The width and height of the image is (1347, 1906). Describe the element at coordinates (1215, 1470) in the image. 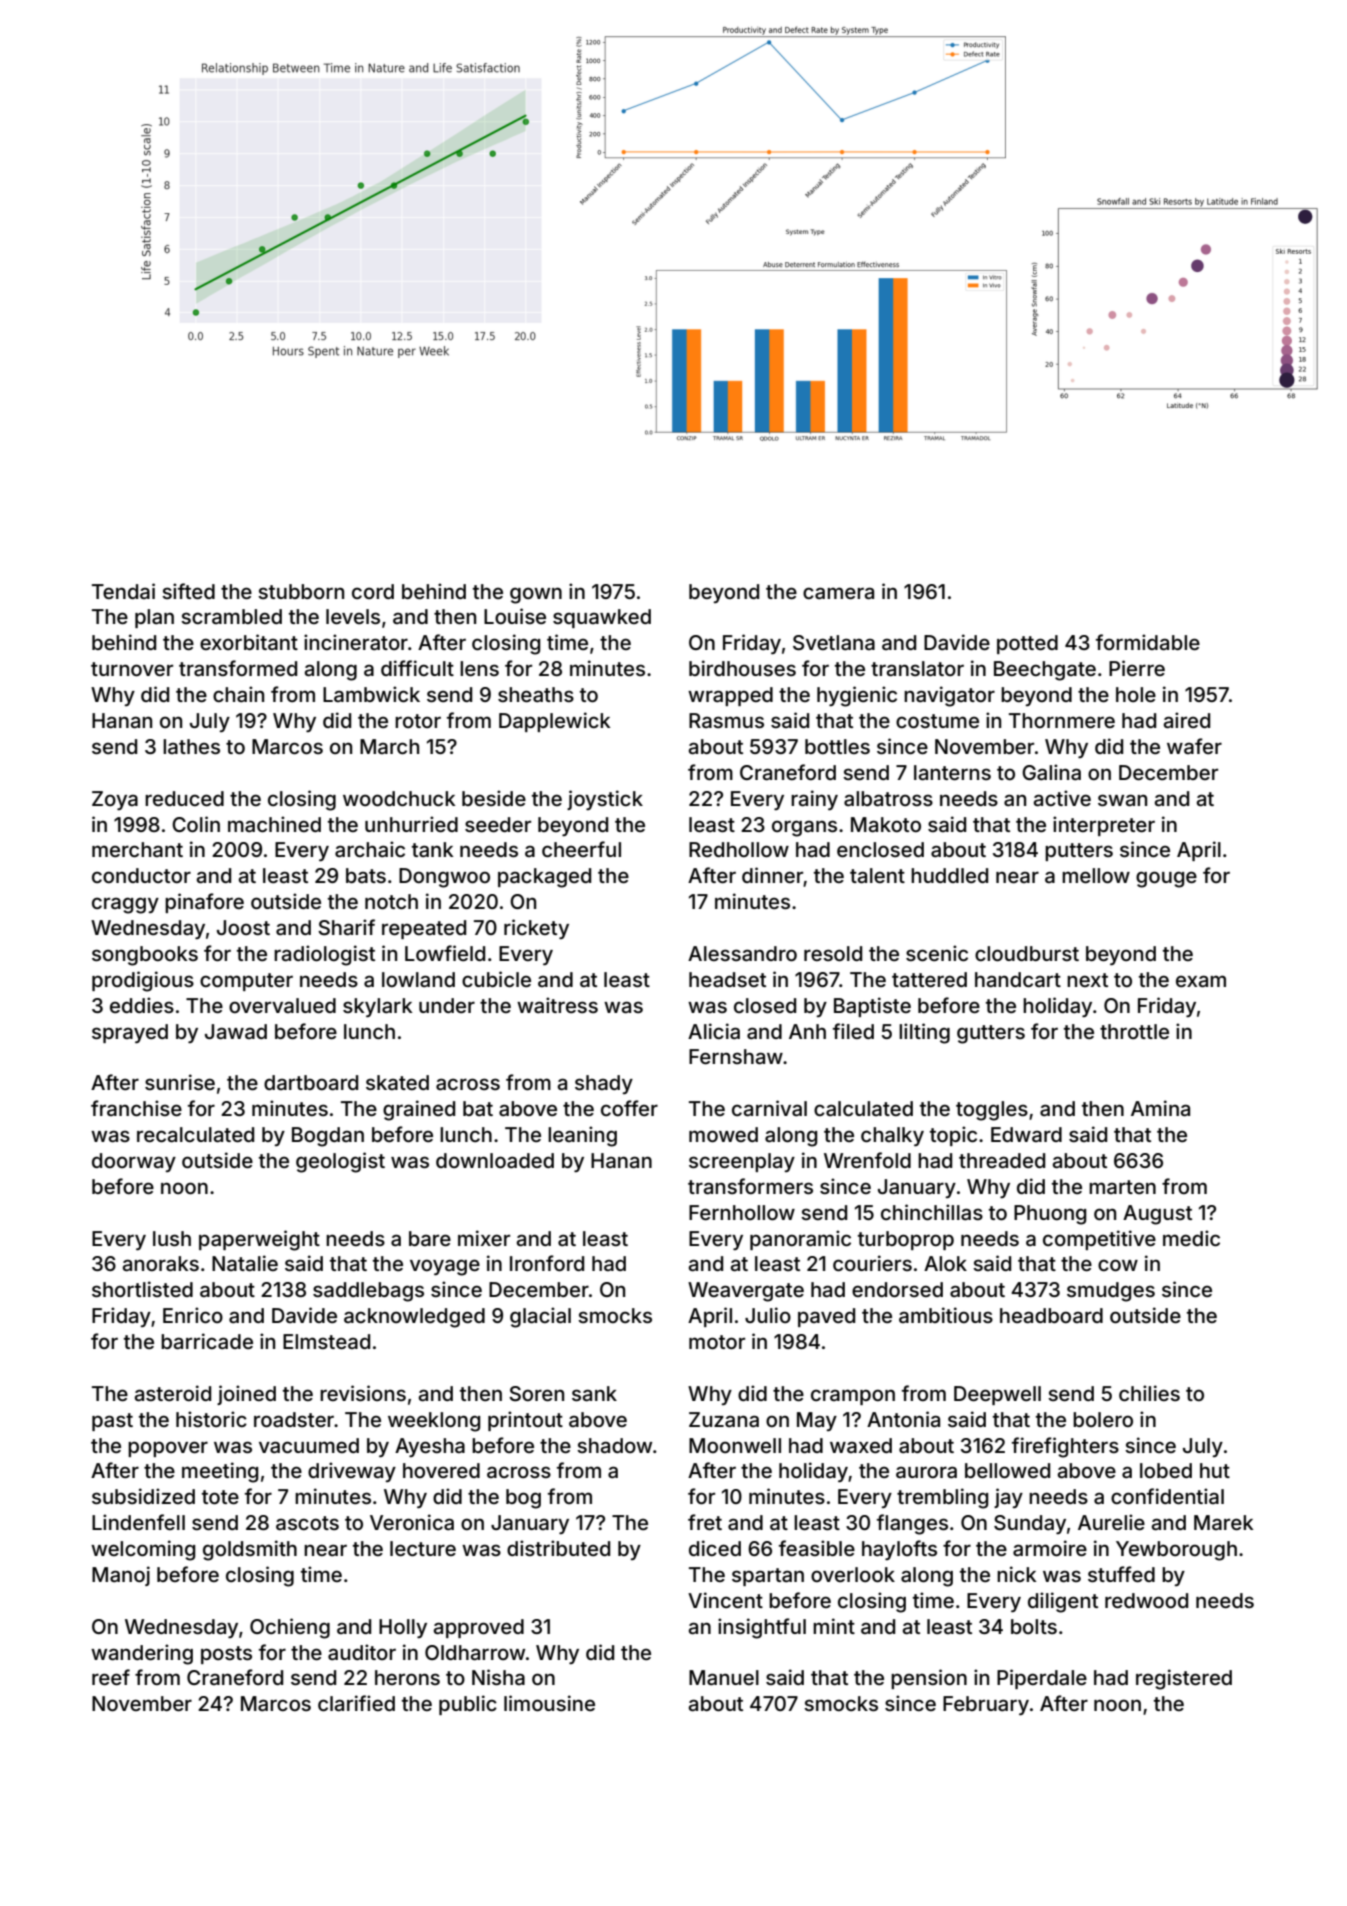

I see `hut` at that location.
